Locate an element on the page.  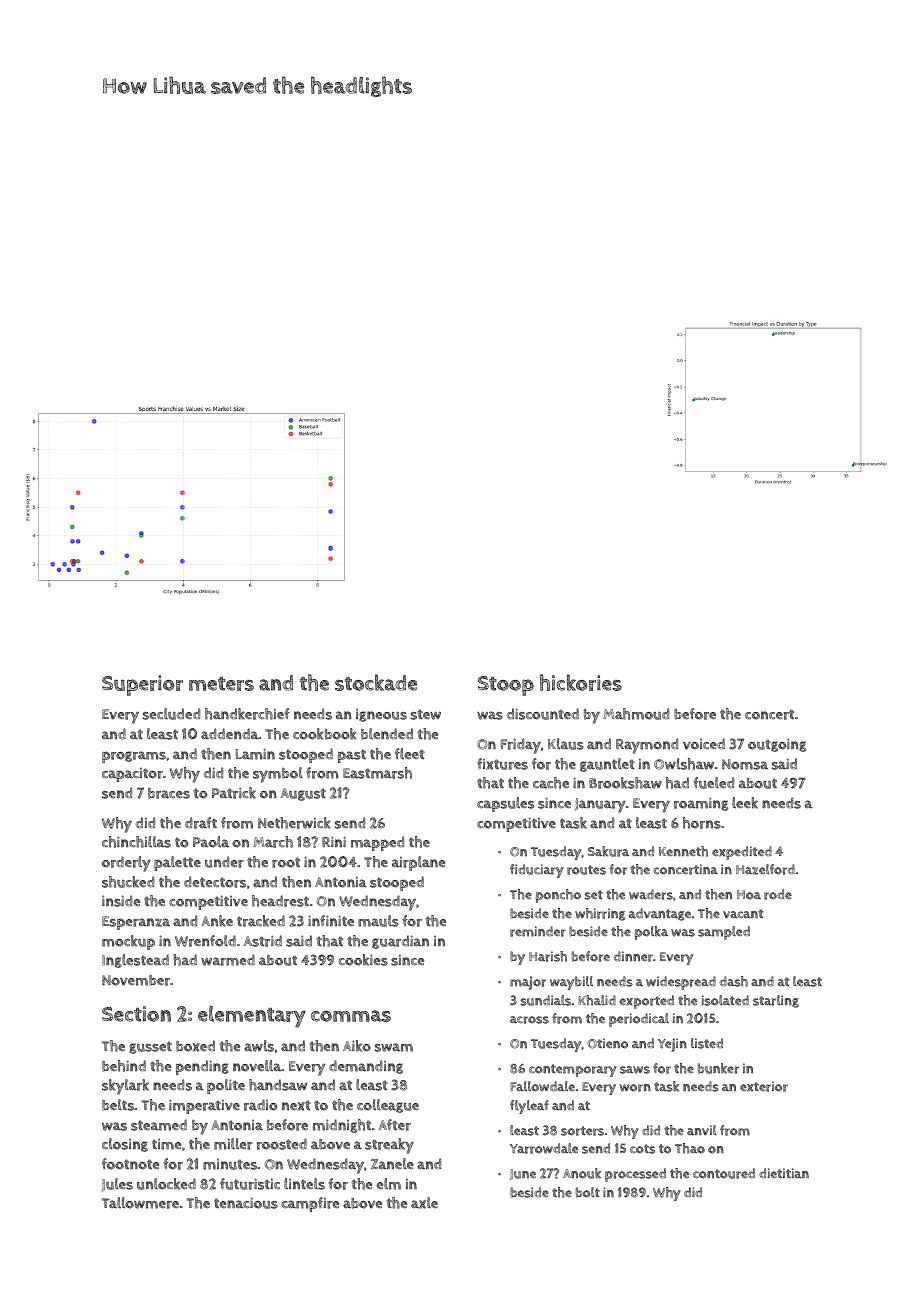
hickories is located at coordinates (581, 682).
